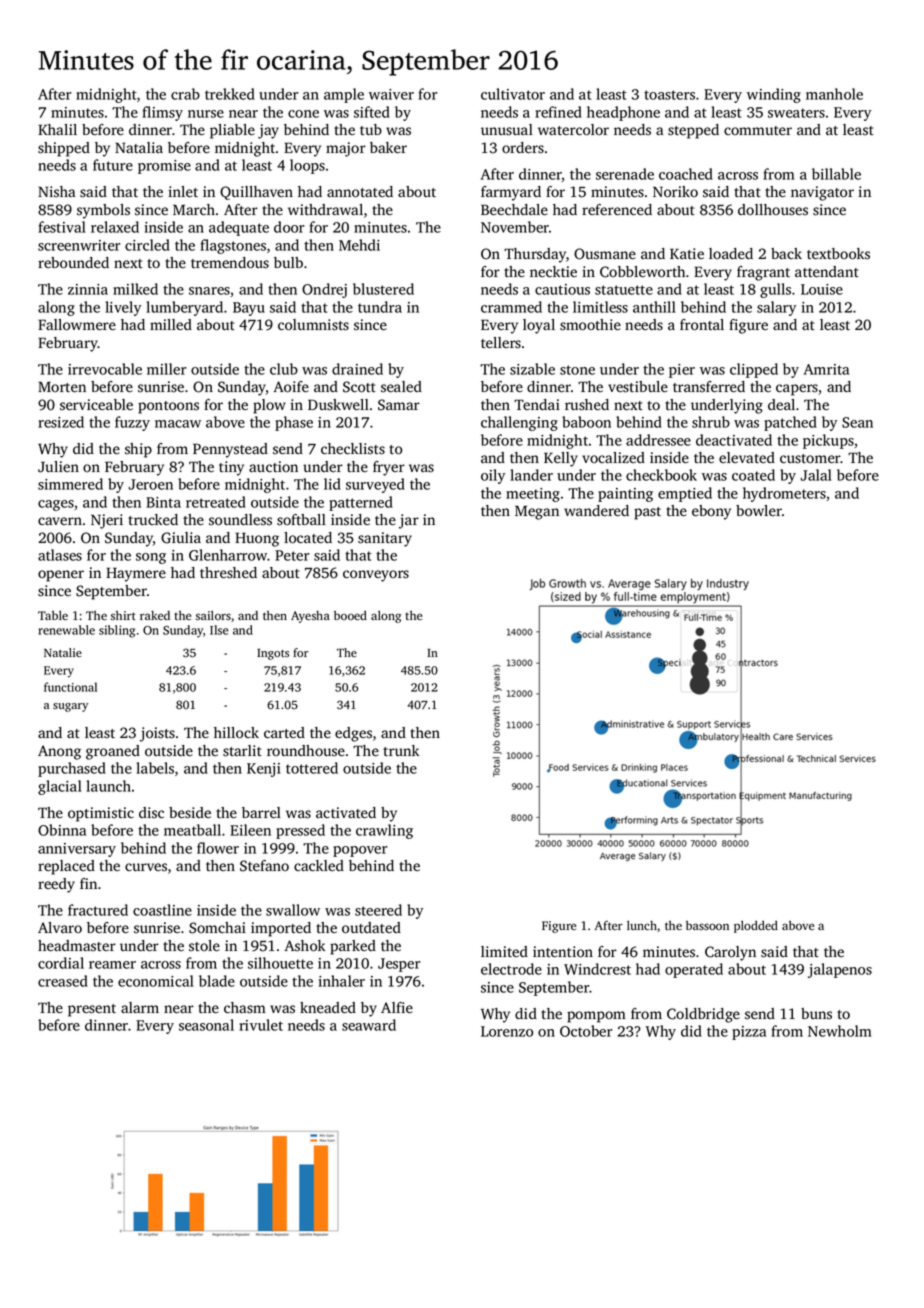 The height and width of the screenshot is (1308, 924). What do you see at coordinates (730, 953) in the screenshot?
I see `Carolyn` at bounding box center [730, 953].
